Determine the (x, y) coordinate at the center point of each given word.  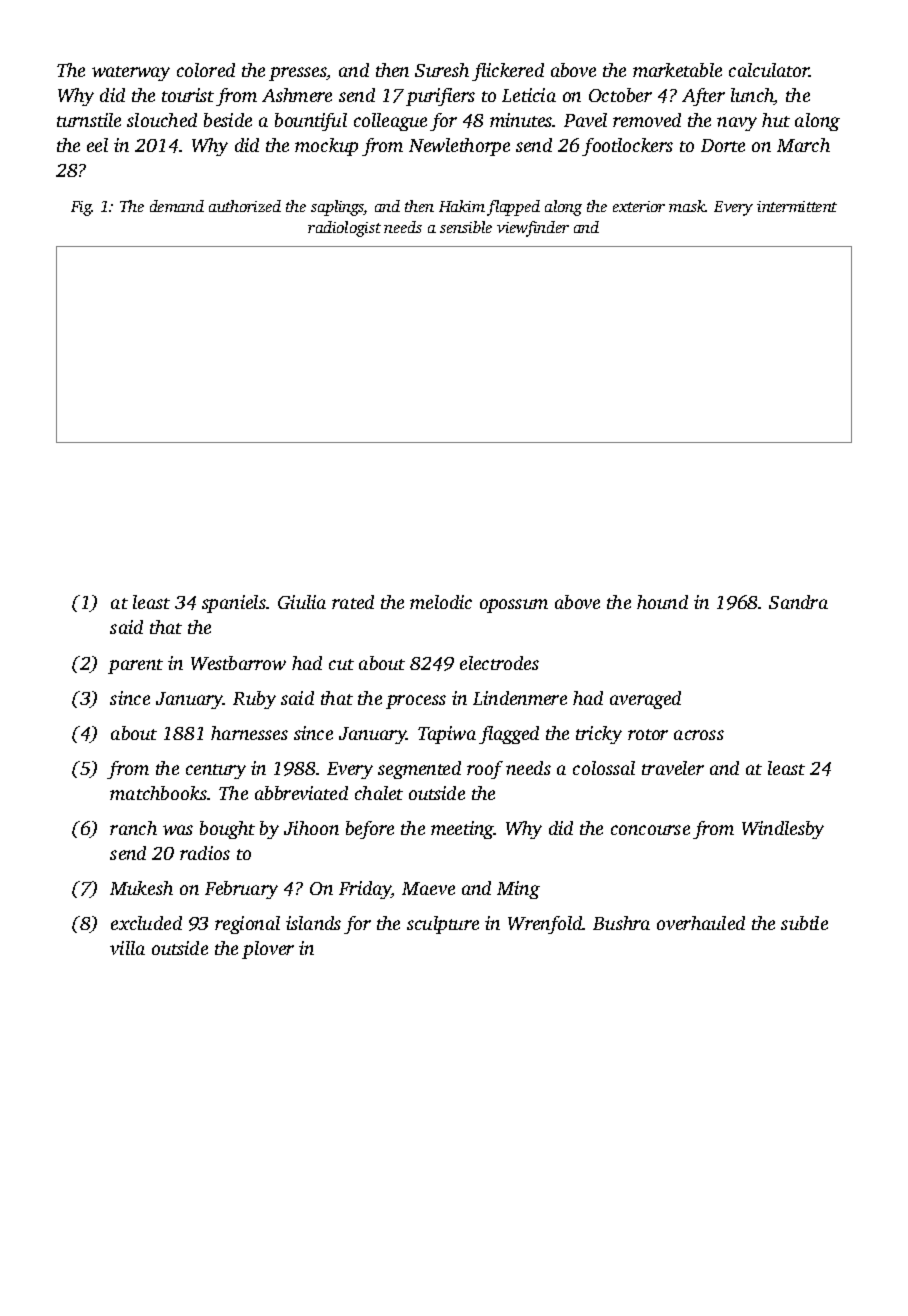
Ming (518, 890)
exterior (639, 206)
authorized (245, 206)
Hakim (462, 206)
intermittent (797, 206)
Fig (81, 208)
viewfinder (533, 229)
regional (247, 925)
